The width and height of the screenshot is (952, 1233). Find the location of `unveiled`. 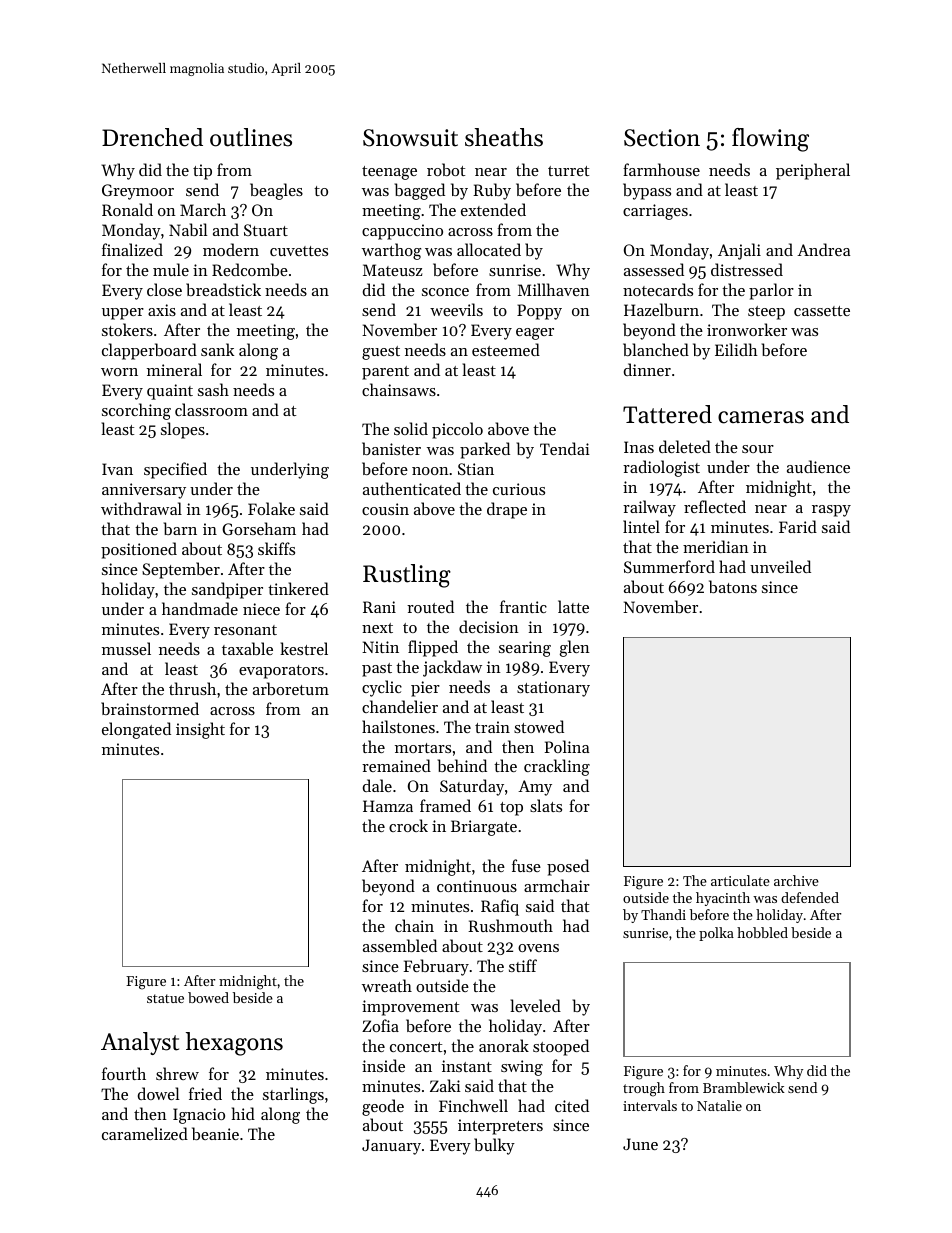

unveiled is located at coordinates (780, 566).
